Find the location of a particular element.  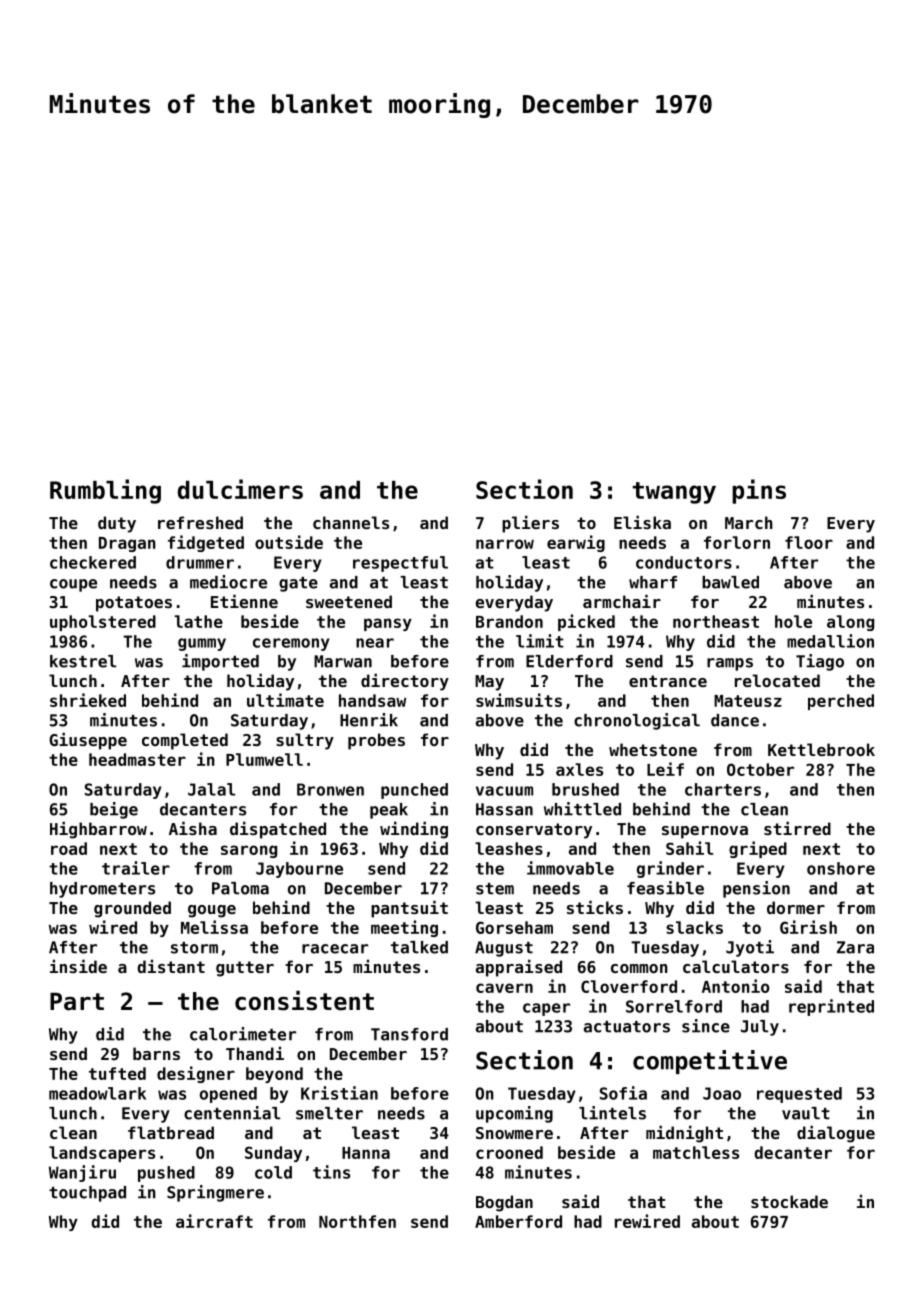

Hanna is located at coordinates (366, 1153).
